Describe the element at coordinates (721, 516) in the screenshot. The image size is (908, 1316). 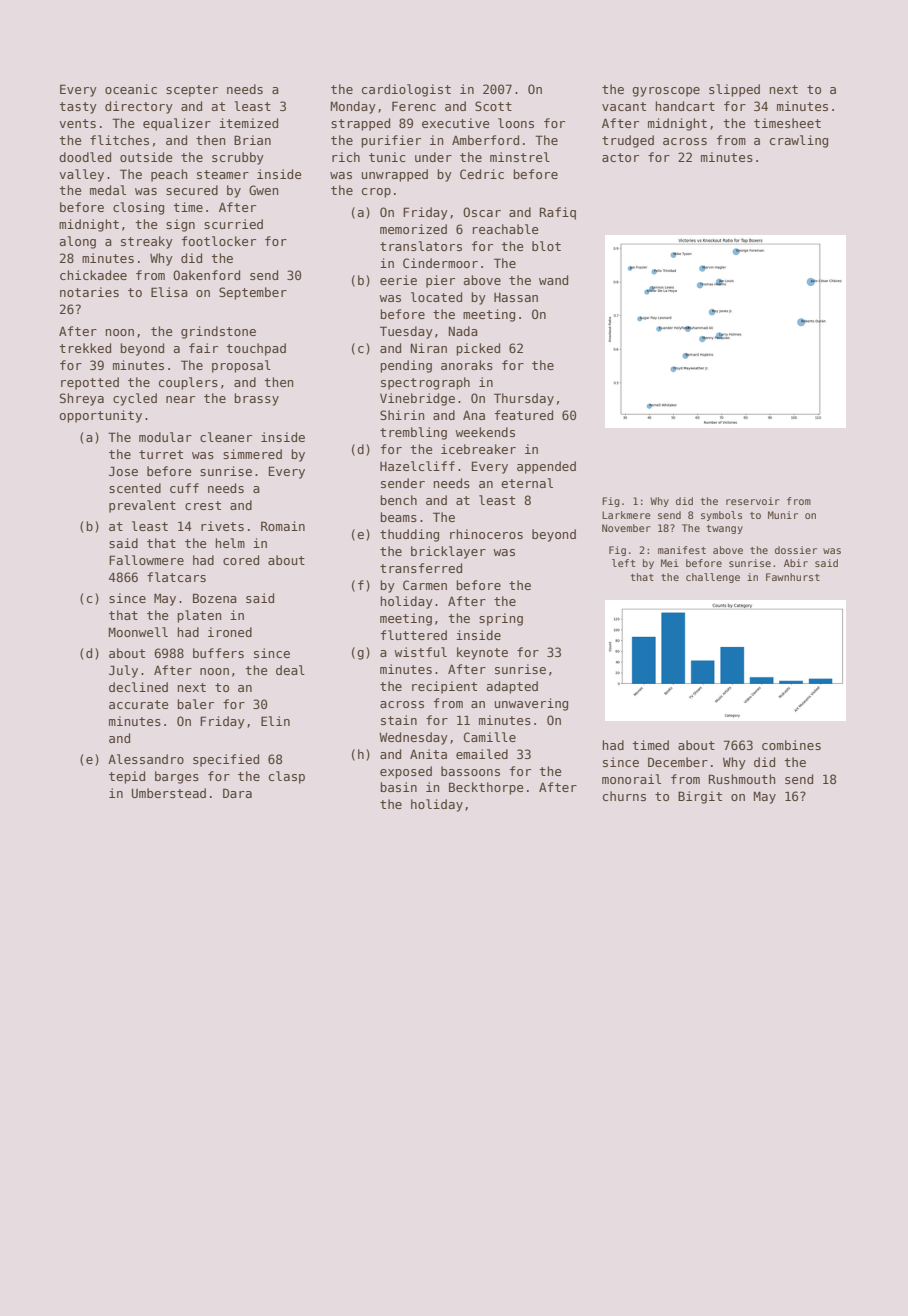
I see `symbols` at that location.
